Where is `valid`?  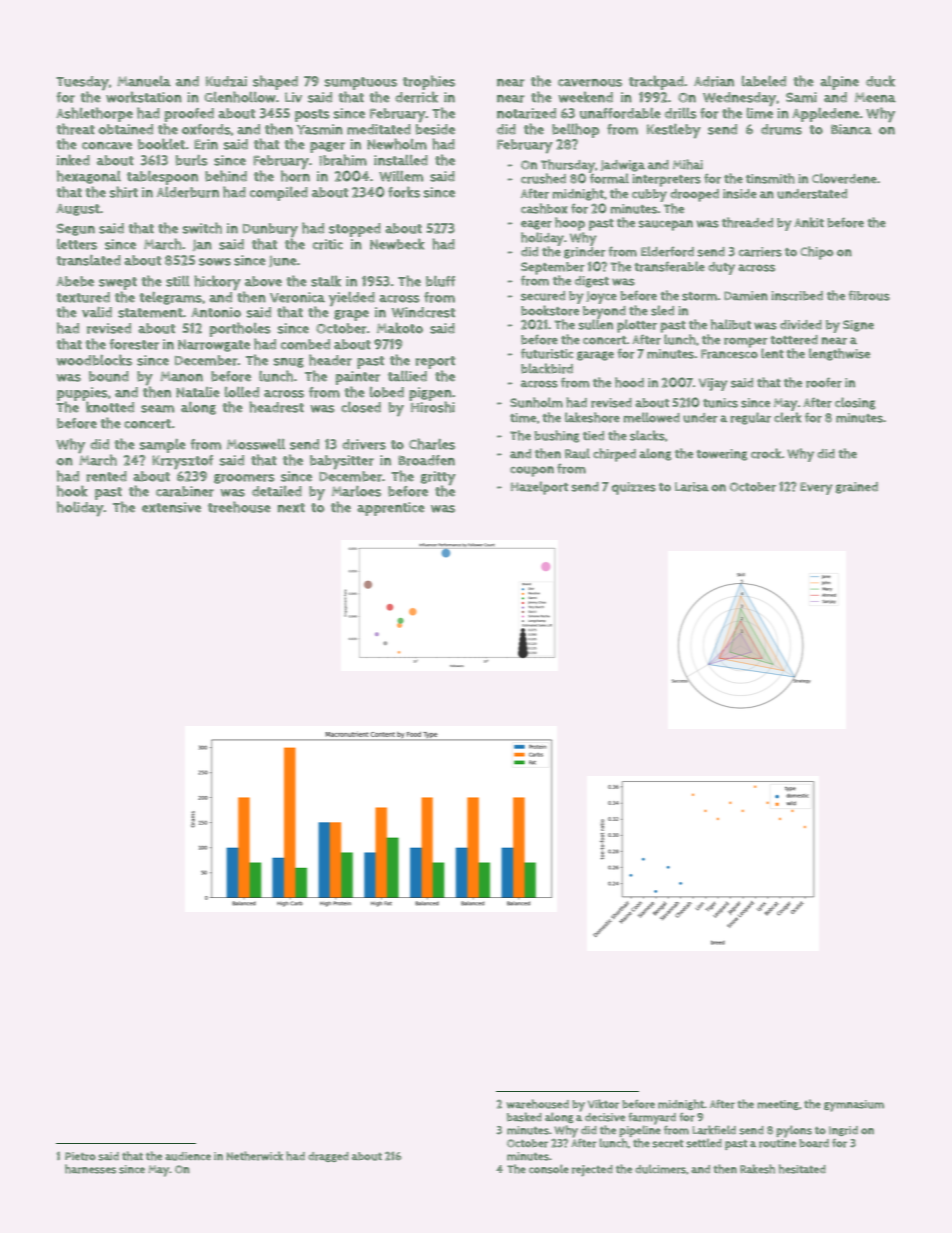 valid is located at coordinates (97, 312).
